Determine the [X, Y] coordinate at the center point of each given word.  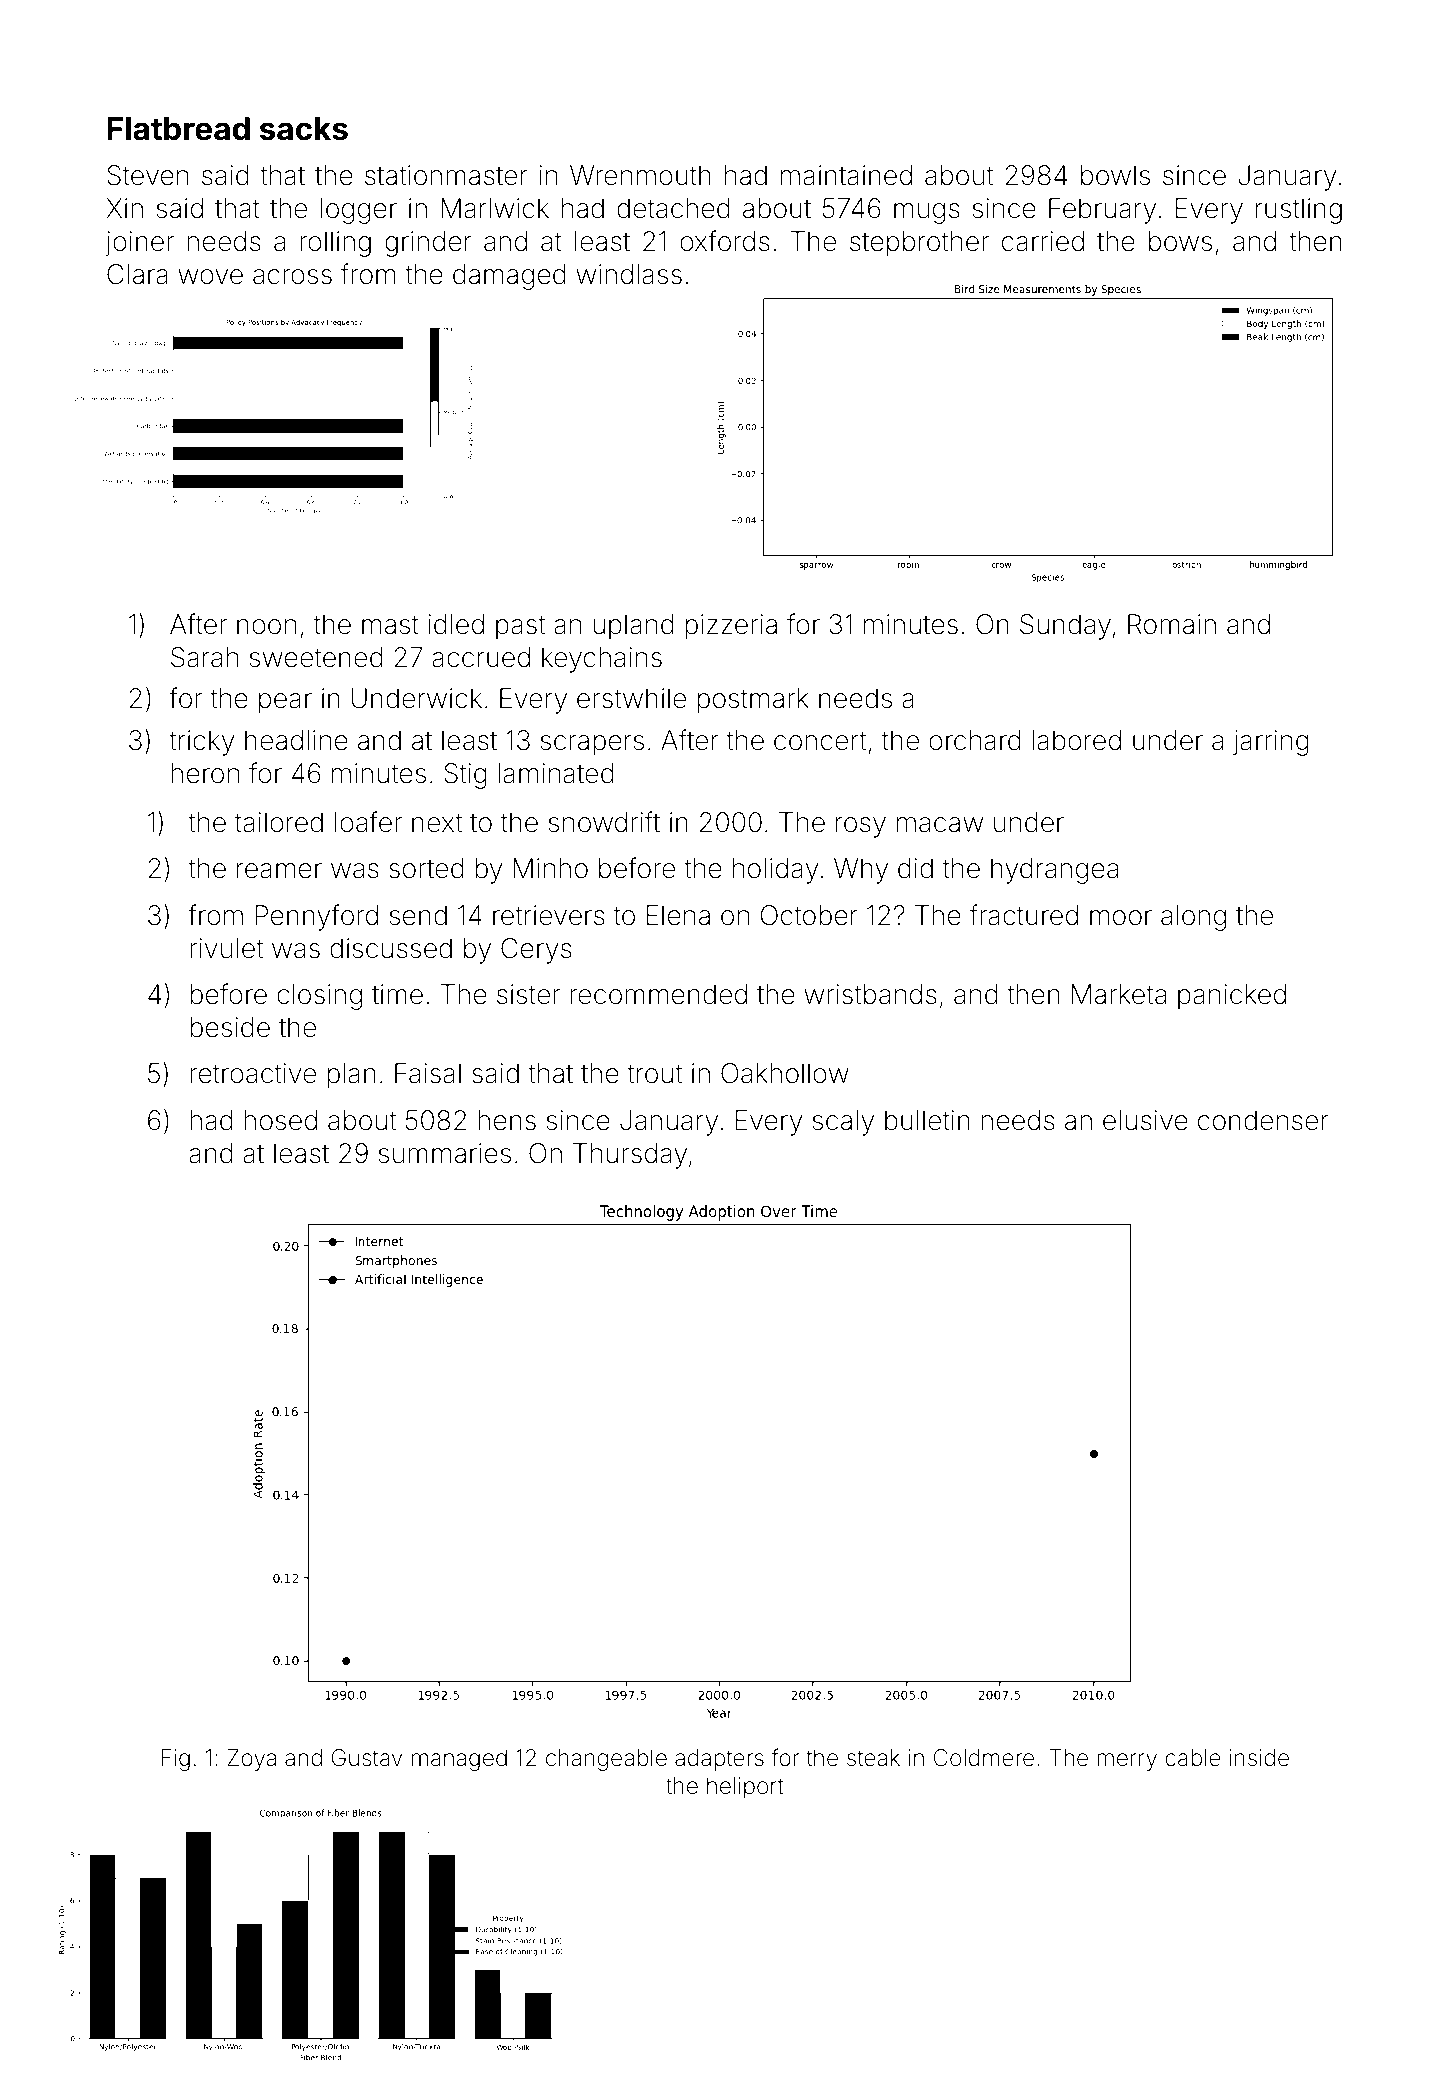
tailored [279, 822]
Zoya [251, 1760]
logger [359, 211]
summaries [445, 1153]
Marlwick [495, 208]
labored [1076, 740]
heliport [745, 1788]
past [520, 627]
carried [1043, 241]
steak [873, 1758]
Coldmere [984, 1758]
